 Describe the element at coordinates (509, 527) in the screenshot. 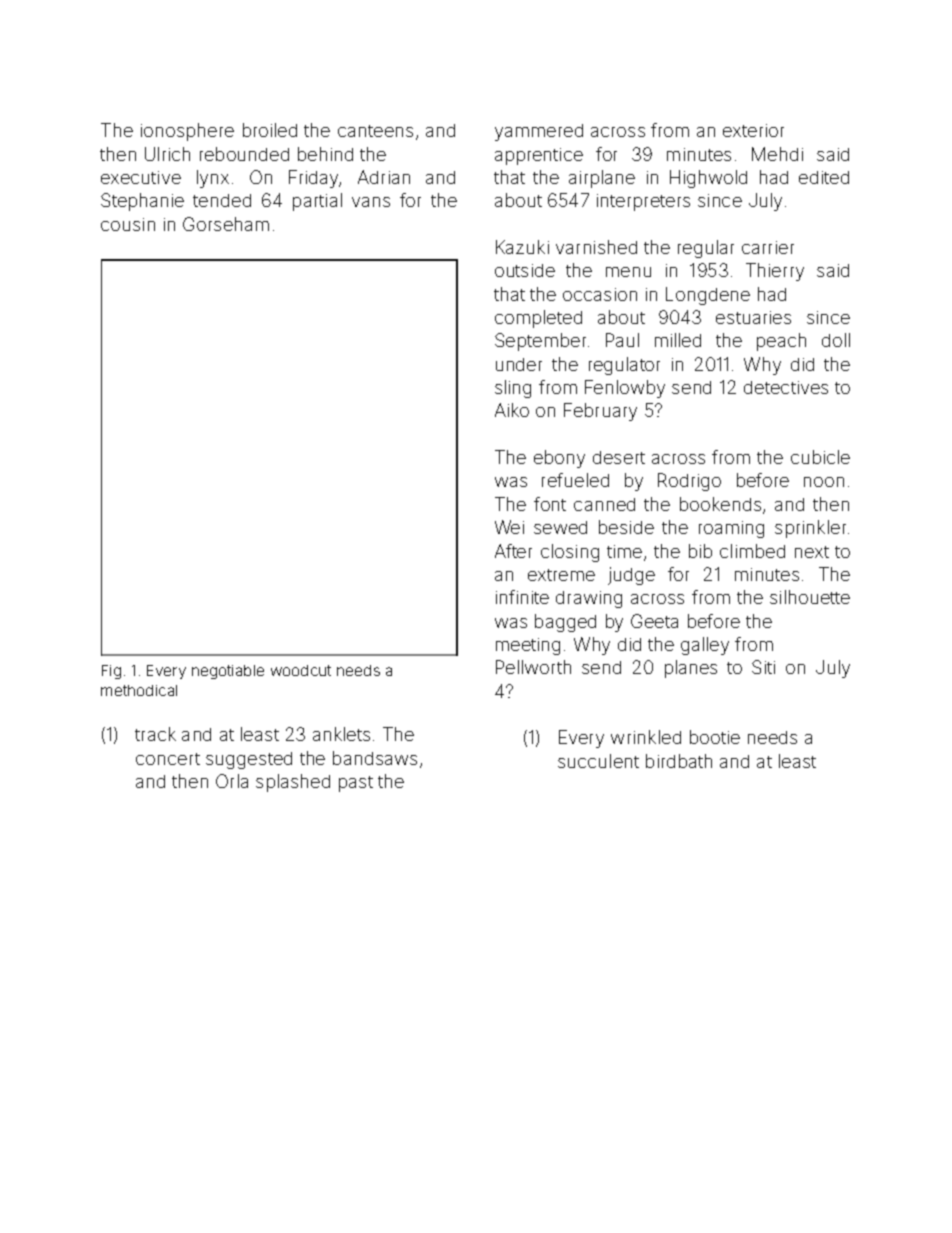

I see `Wei` at that location.
